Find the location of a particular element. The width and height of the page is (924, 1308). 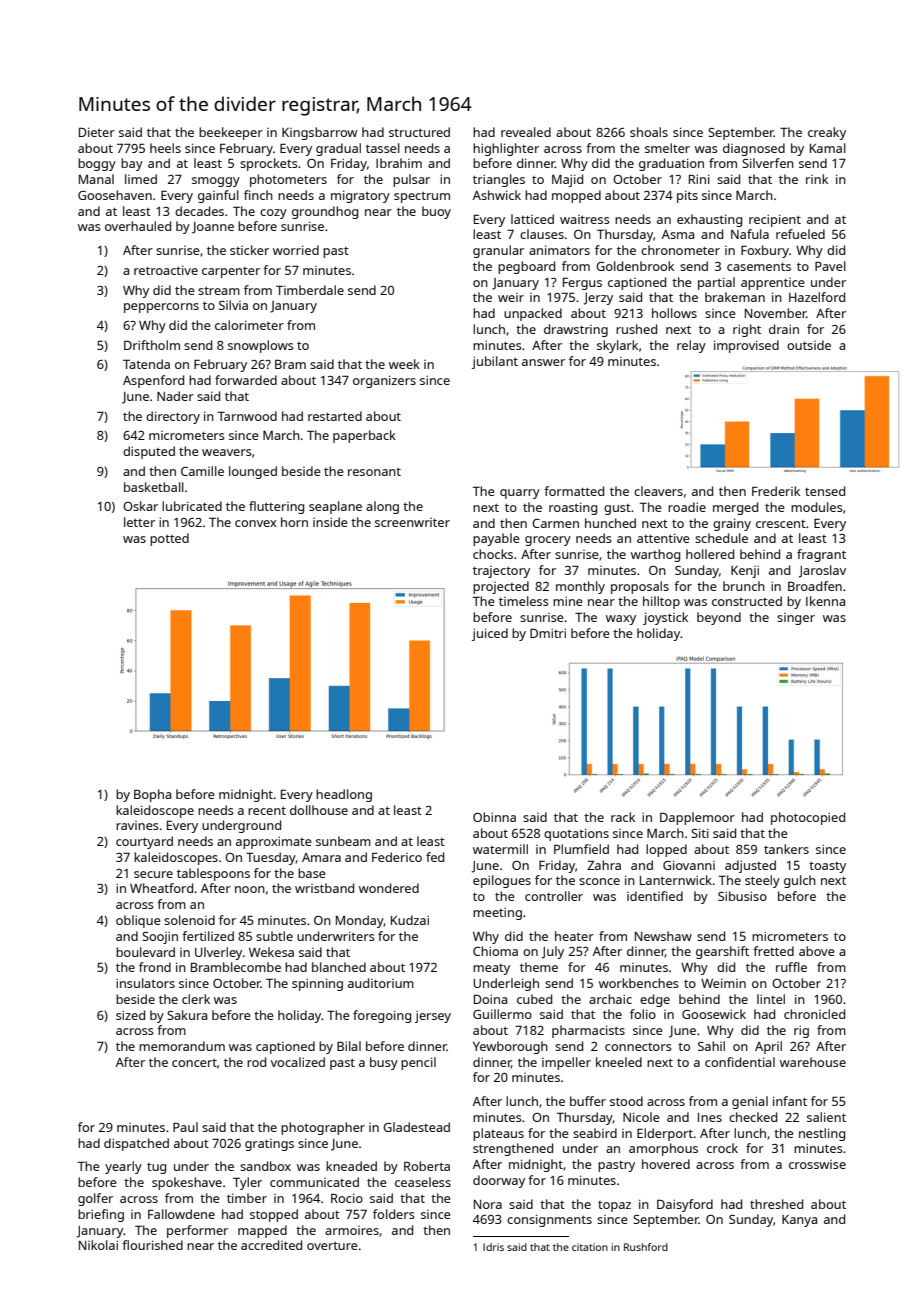

stopped is located at coordinates (274, 1215).
